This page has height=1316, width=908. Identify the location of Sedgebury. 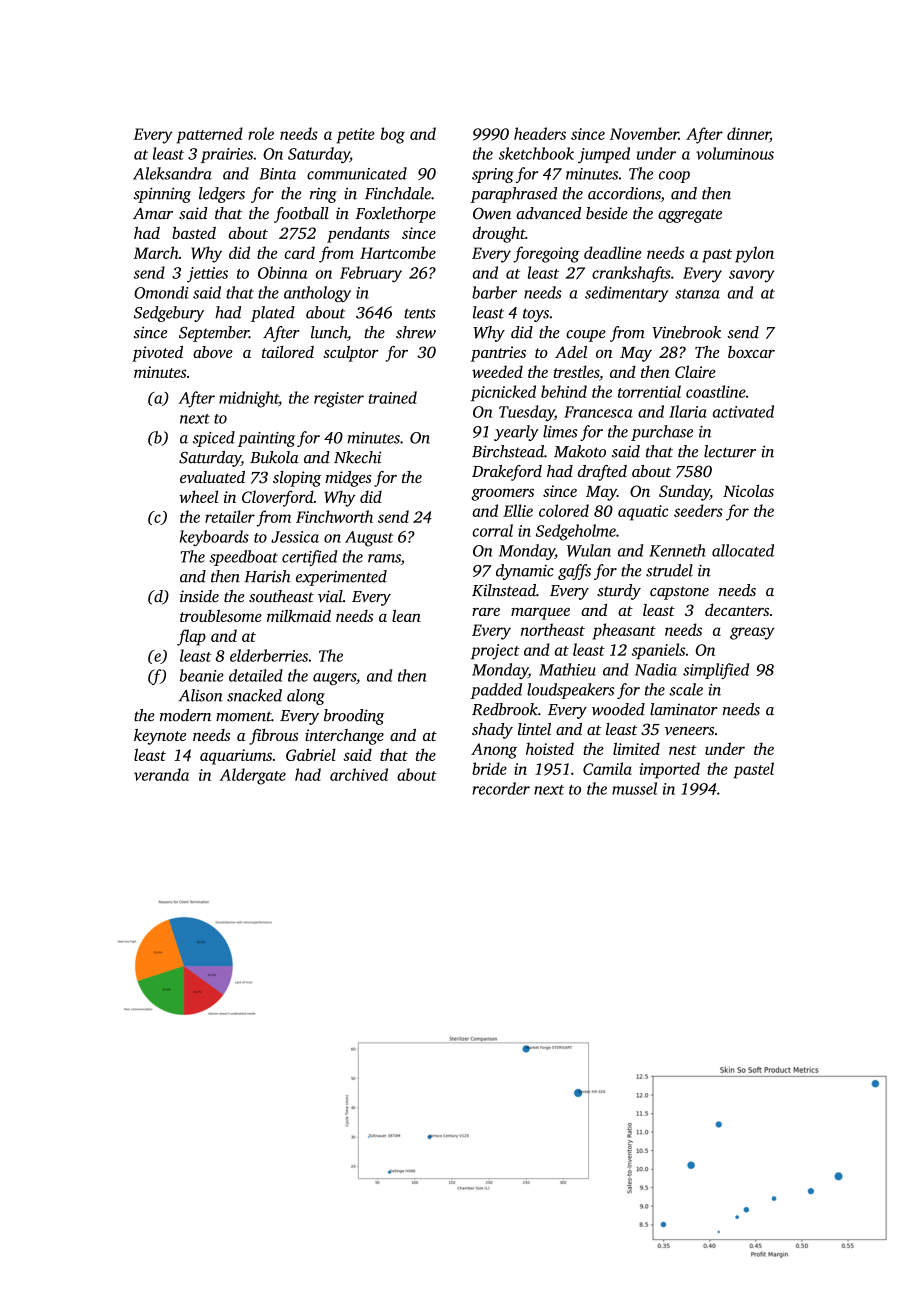
(169, 314).
